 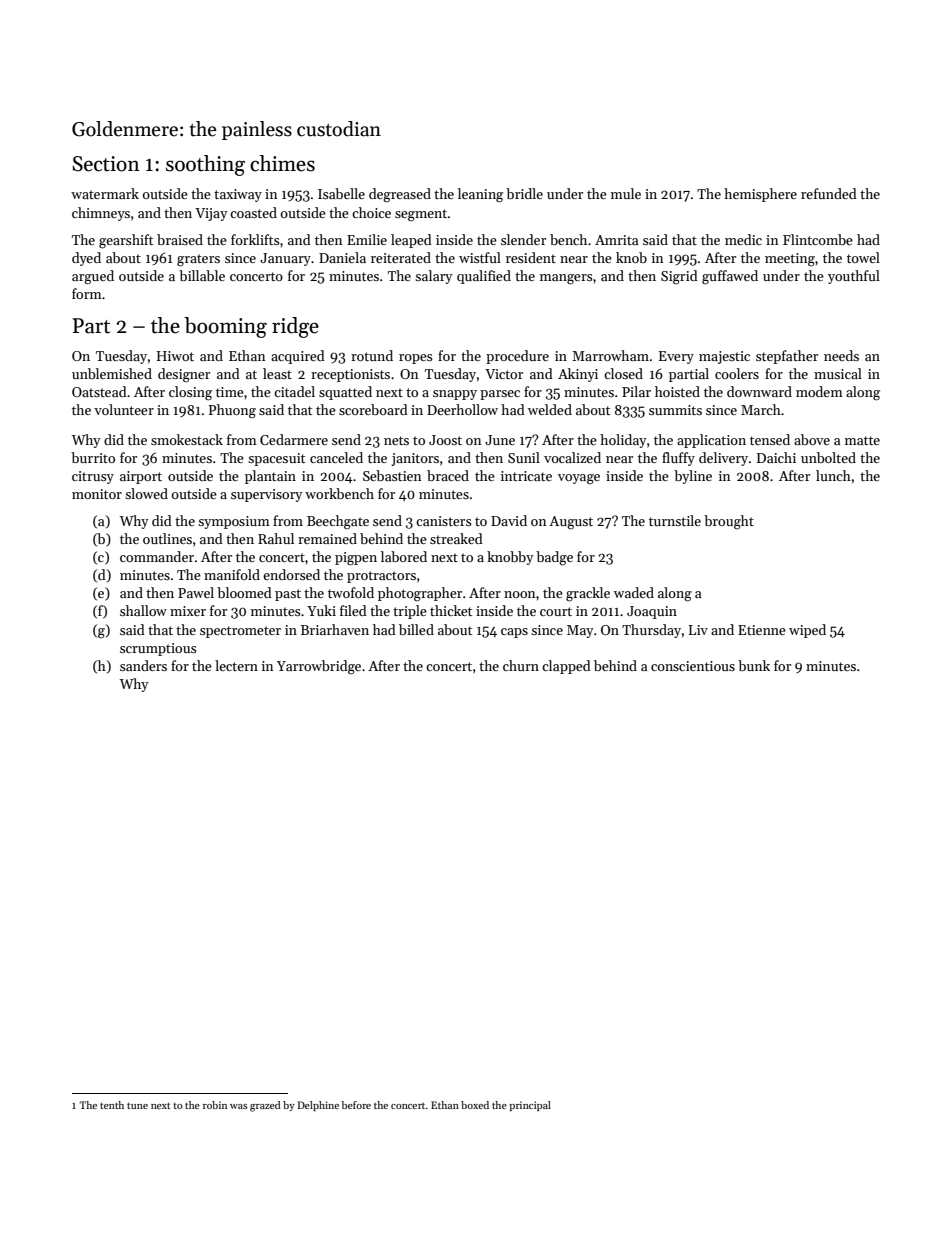 What do you see at coordinates (484, 277) in the image?
I see `qualified` at bounding box center [484, 277].
